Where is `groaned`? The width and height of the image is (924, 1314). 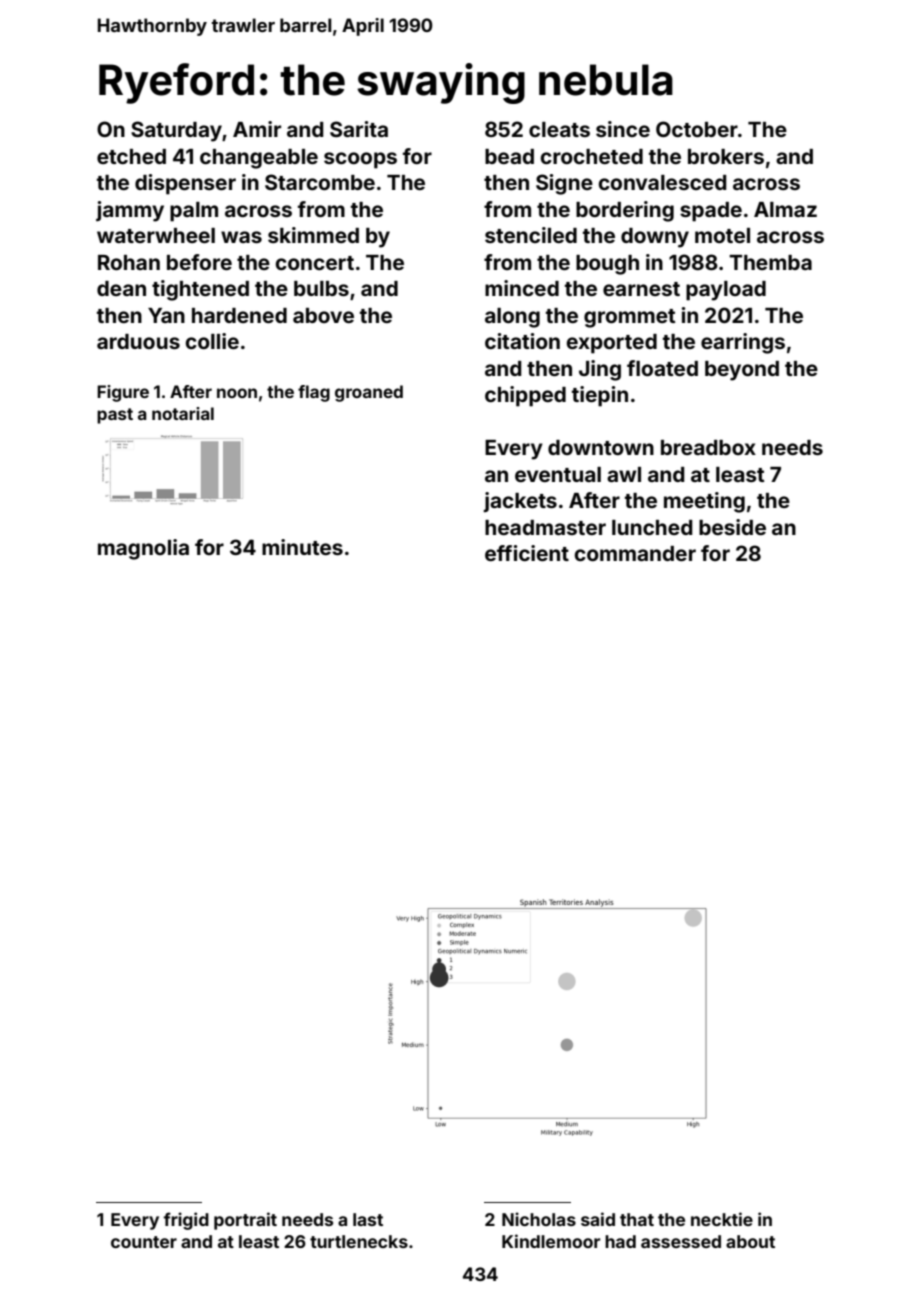 groaned is located at coordinates (369, 393).
